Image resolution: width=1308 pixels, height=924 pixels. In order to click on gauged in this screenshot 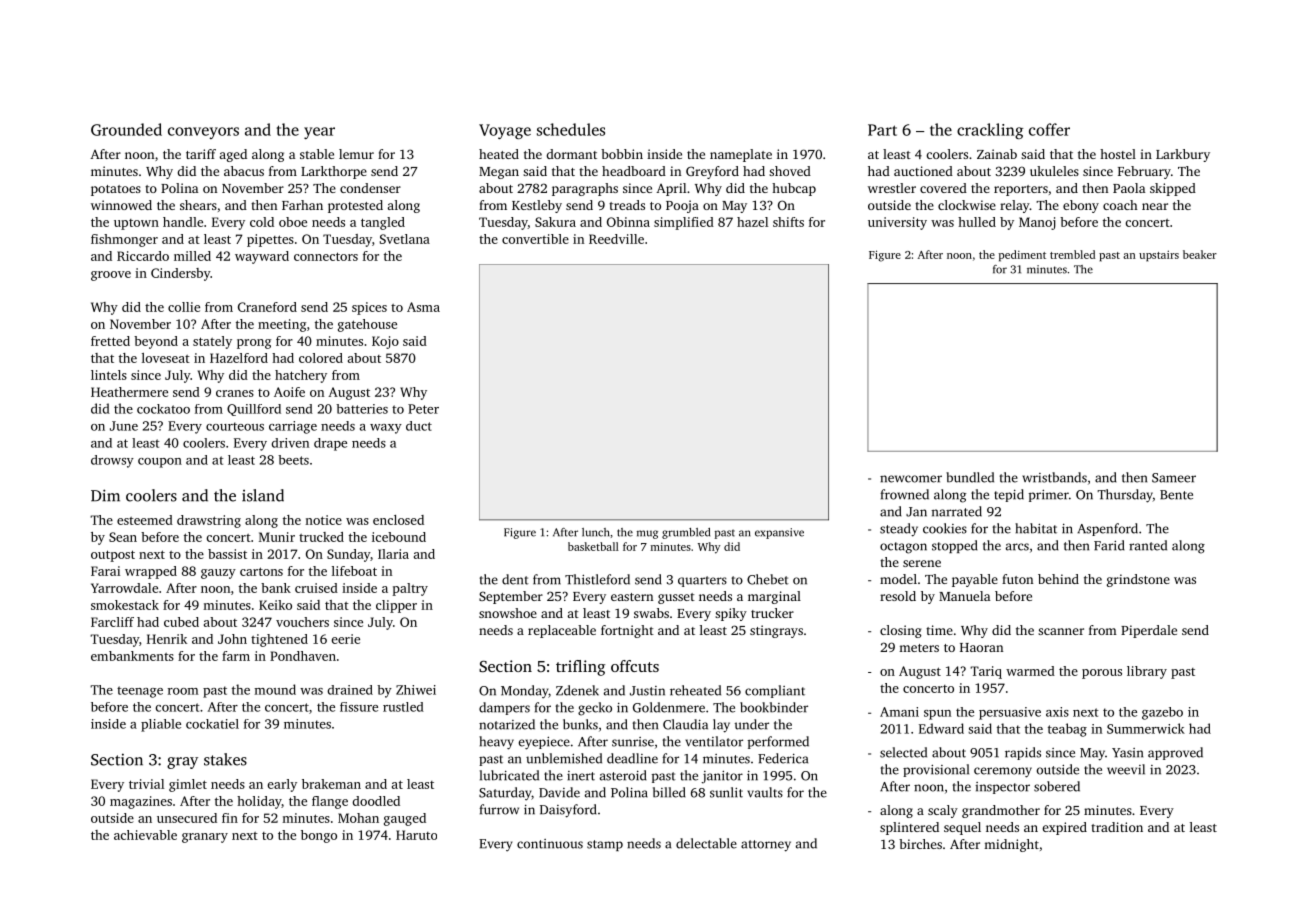, I will do `click(405, 819)`.
